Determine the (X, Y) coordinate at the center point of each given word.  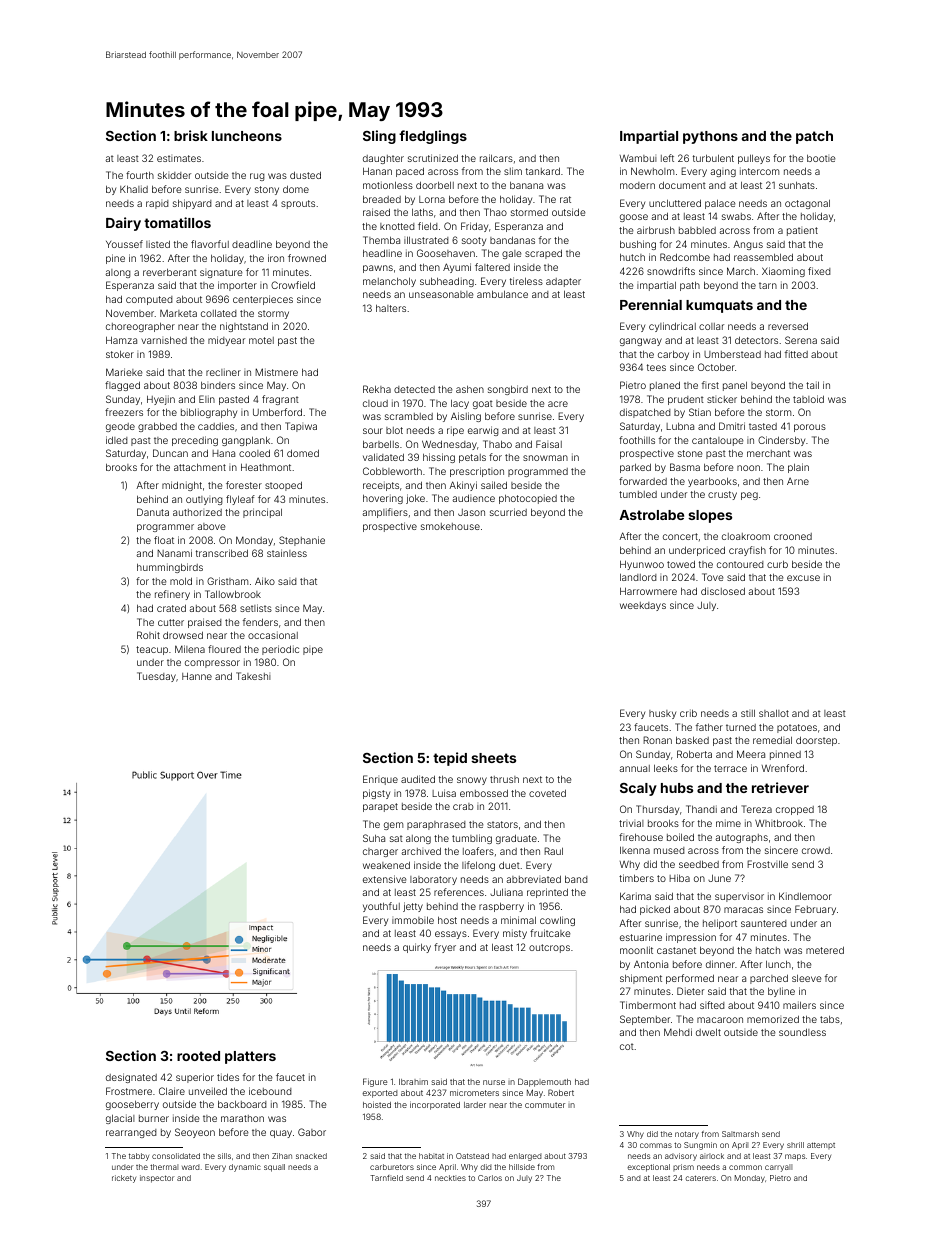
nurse (494, 1082)
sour (373, 431)
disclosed (723, 591)
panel (735, 386)
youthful (381, 907)
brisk (191, 135)
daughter (383, 159)
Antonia (651, 964)
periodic (280, 650)
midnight (182, 486)
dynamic (245, 1168)
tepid (450, 759)
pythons (710, 137)
